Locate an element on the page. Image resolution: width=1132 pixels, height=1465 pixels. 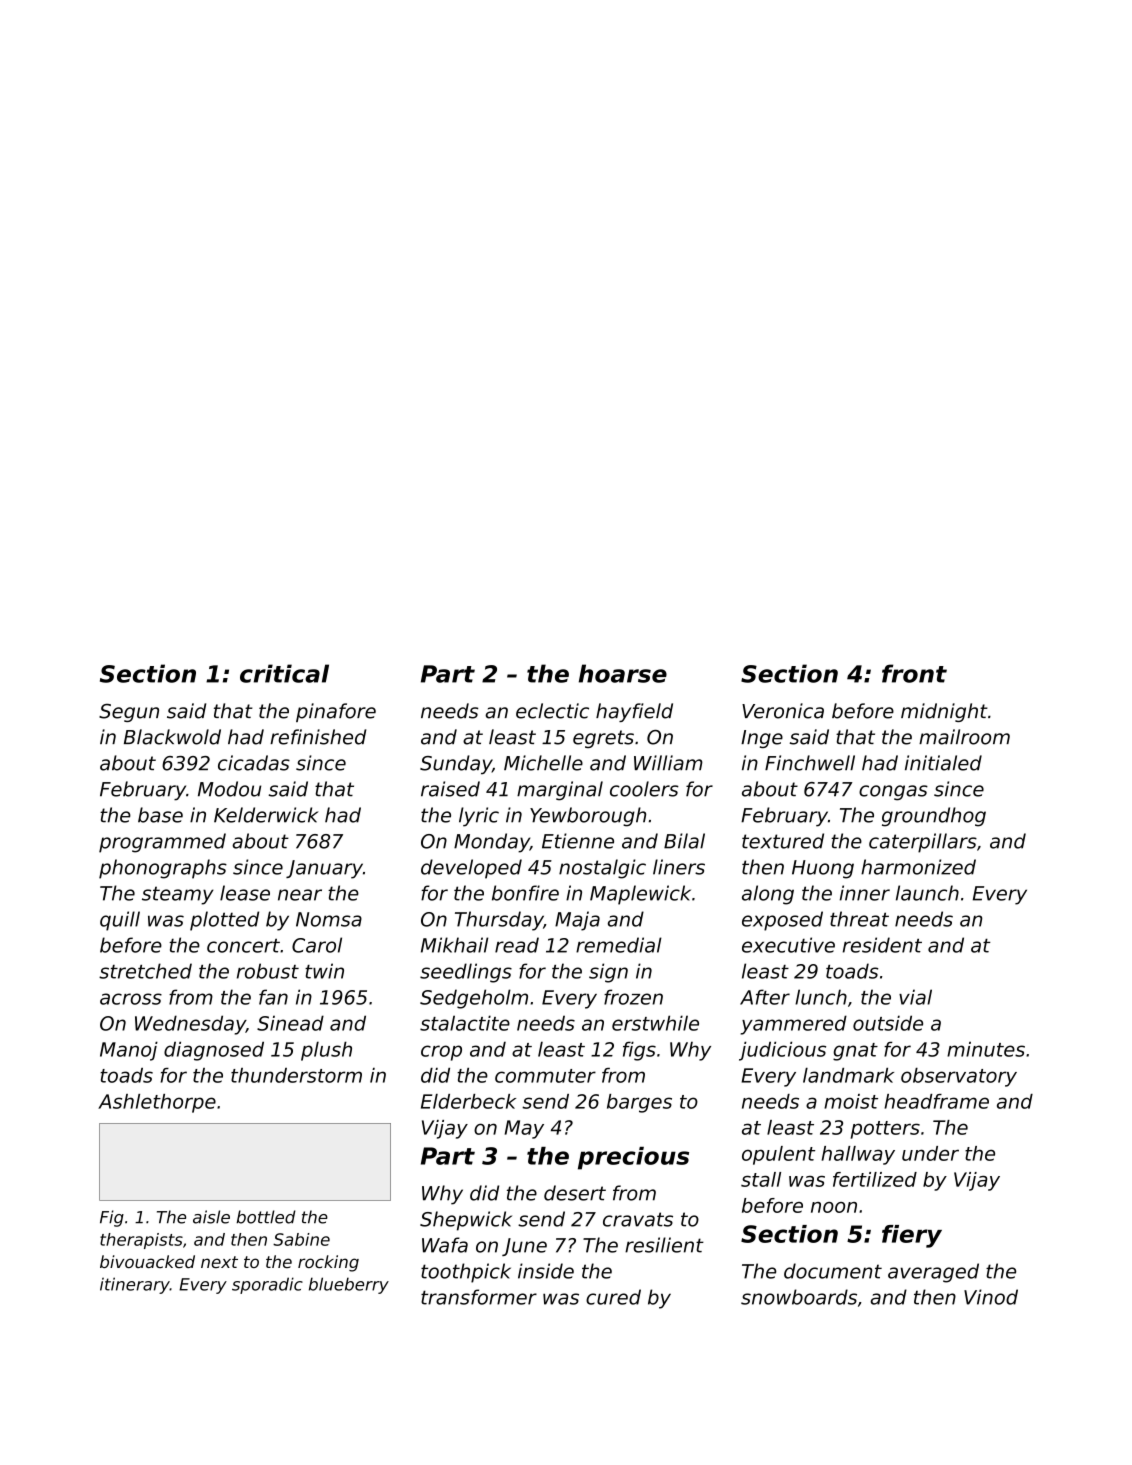
blueberry is located at coordinates (349, 1285).
